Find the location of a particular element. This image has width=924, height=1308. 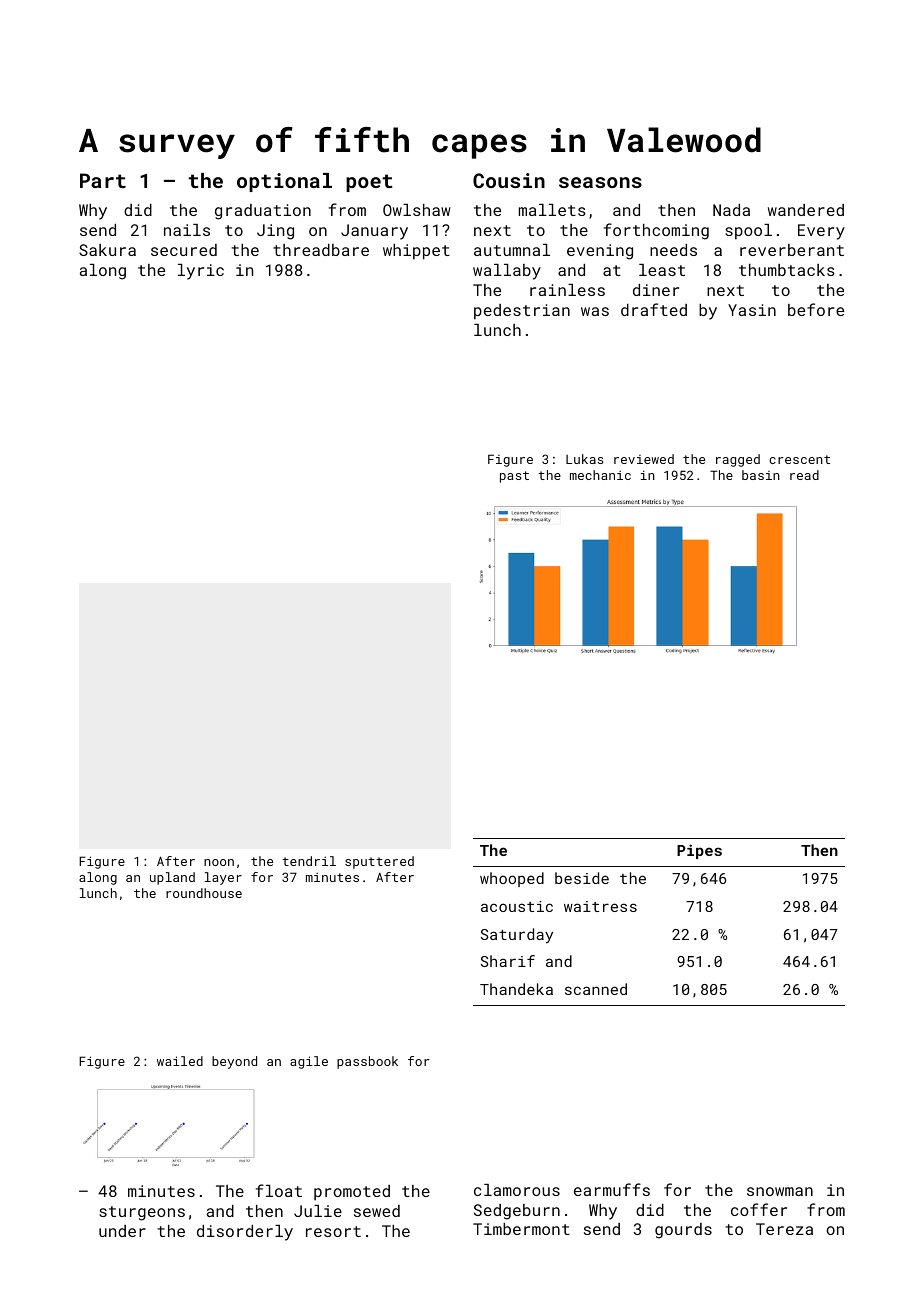

disorderly is located at coordinates (245, 1233).
